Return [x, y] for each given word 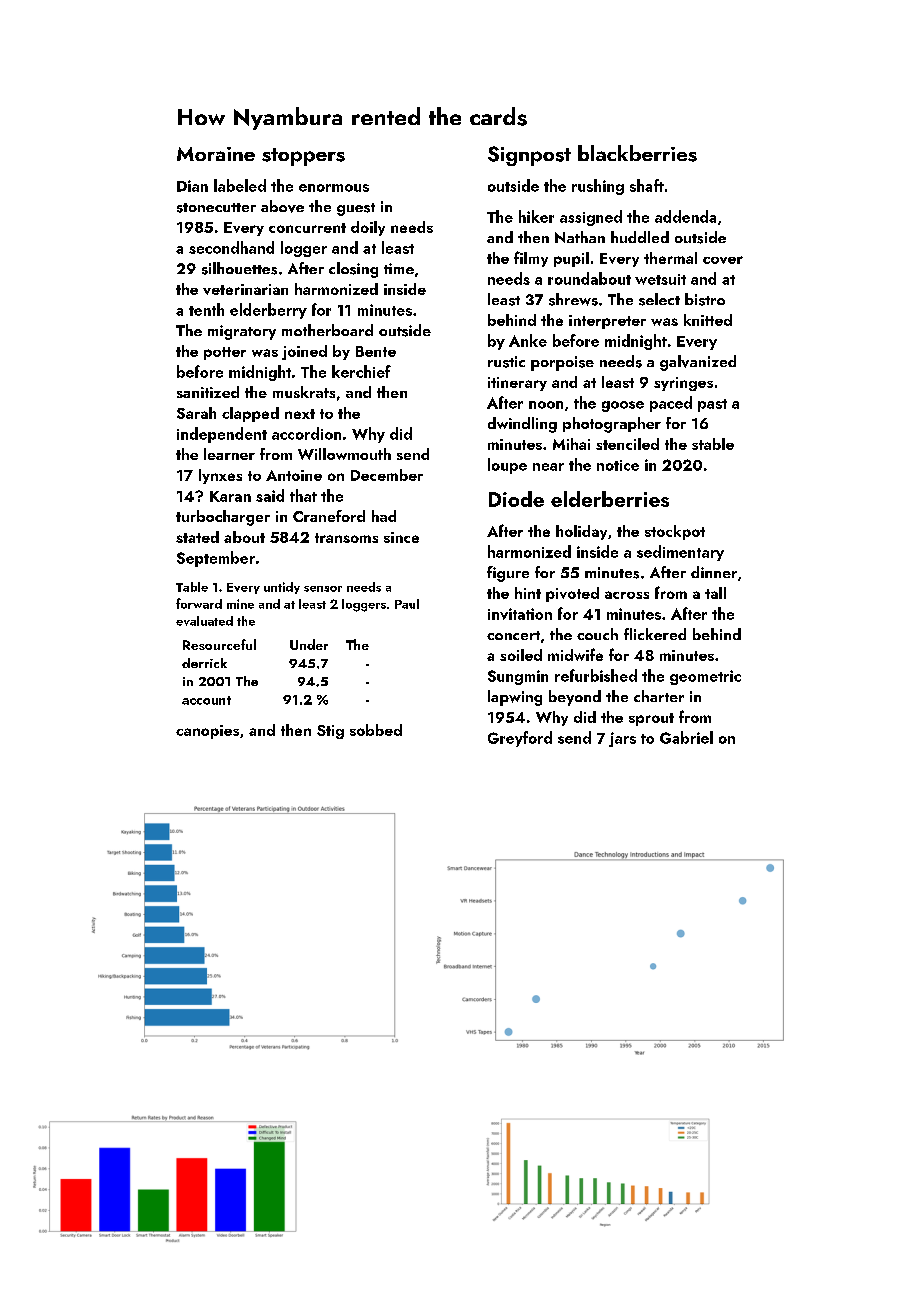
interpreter [607, 322]
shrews [573, 299]
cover [723, 260]
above [282, 206]
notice [618, 465]
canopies [207, 732]
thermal [670, 258]
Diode [516, 499]
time [399, 268]
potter [225, 353]
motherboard [327, 330]
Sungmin [518, 677]
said [270, 495]
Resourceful [219, 644]
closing [353, 270]
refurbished [596, 675]
